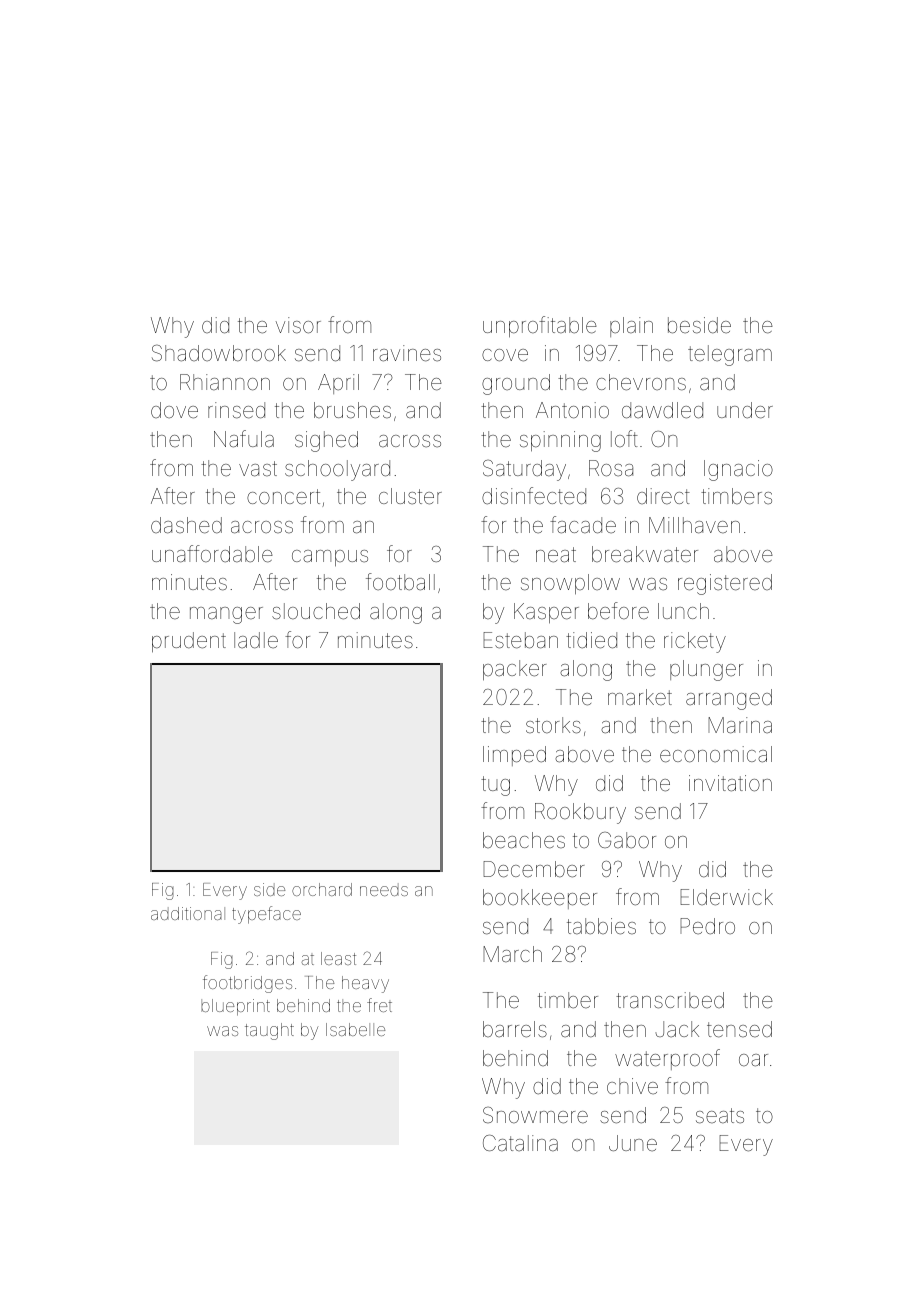 The image size is (924, 1311). I want to click on prudent, so click(189, 642).
